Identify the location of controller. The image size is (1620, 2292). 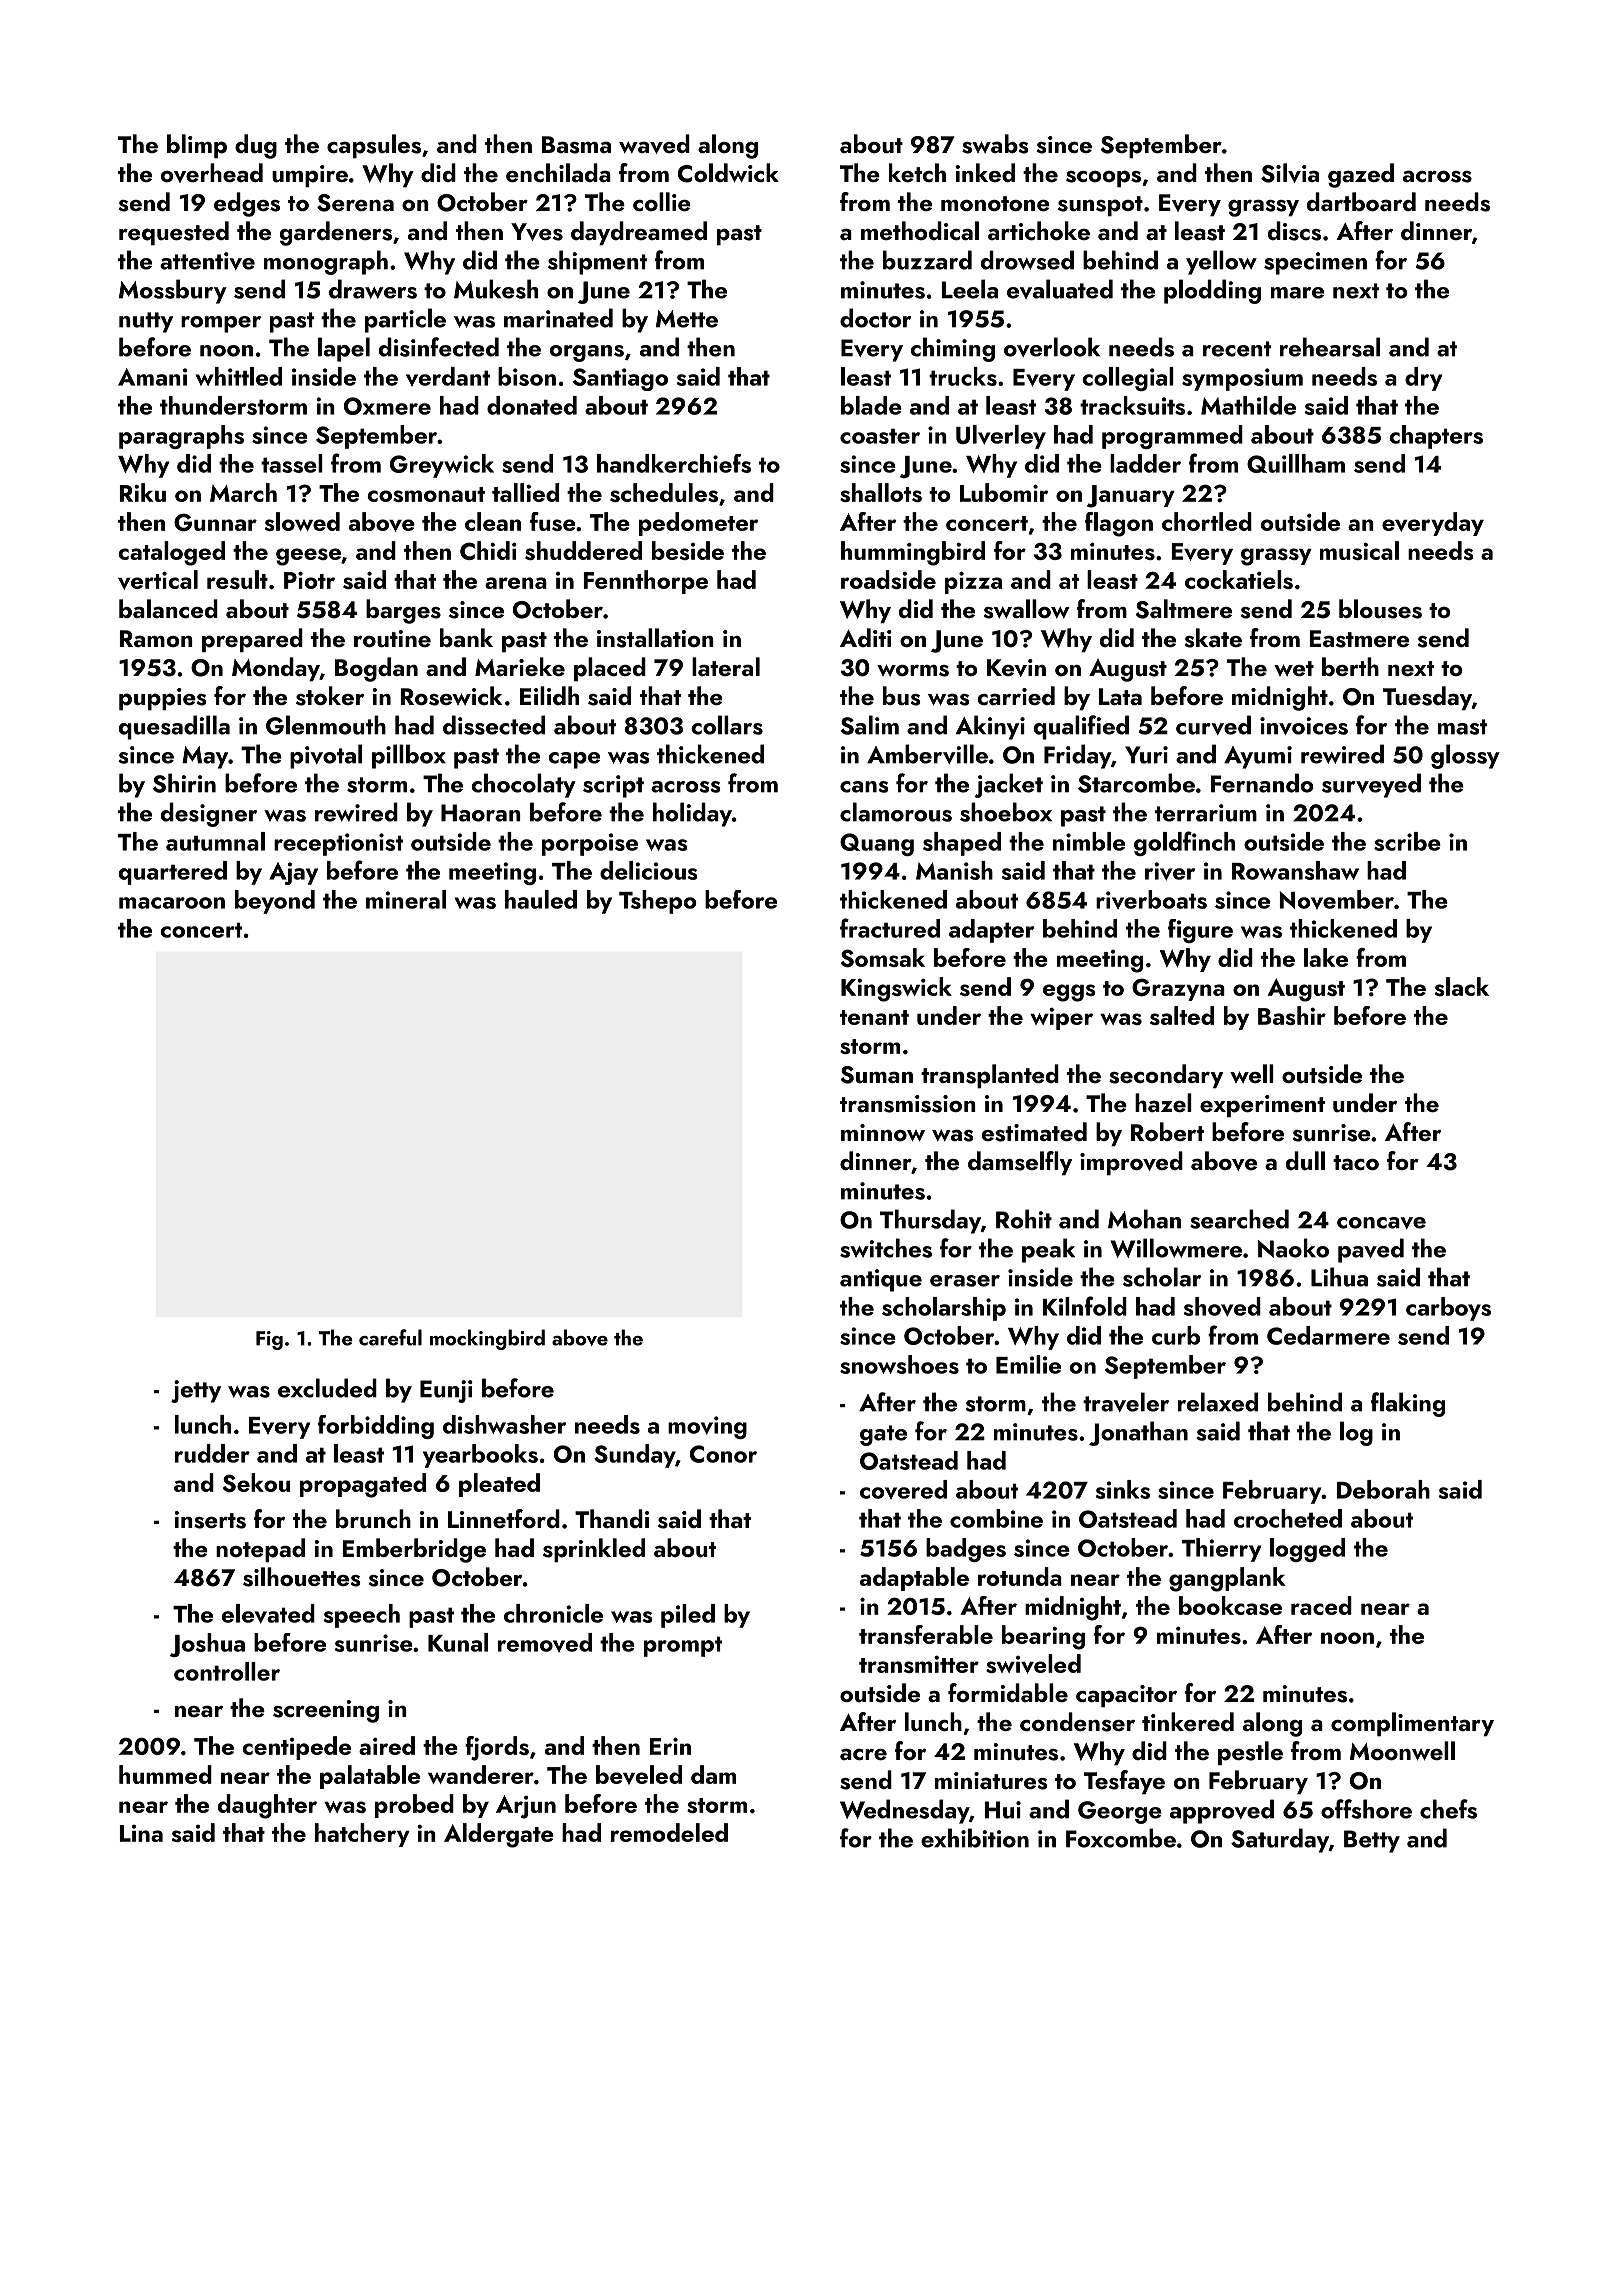
(227, 1671).
